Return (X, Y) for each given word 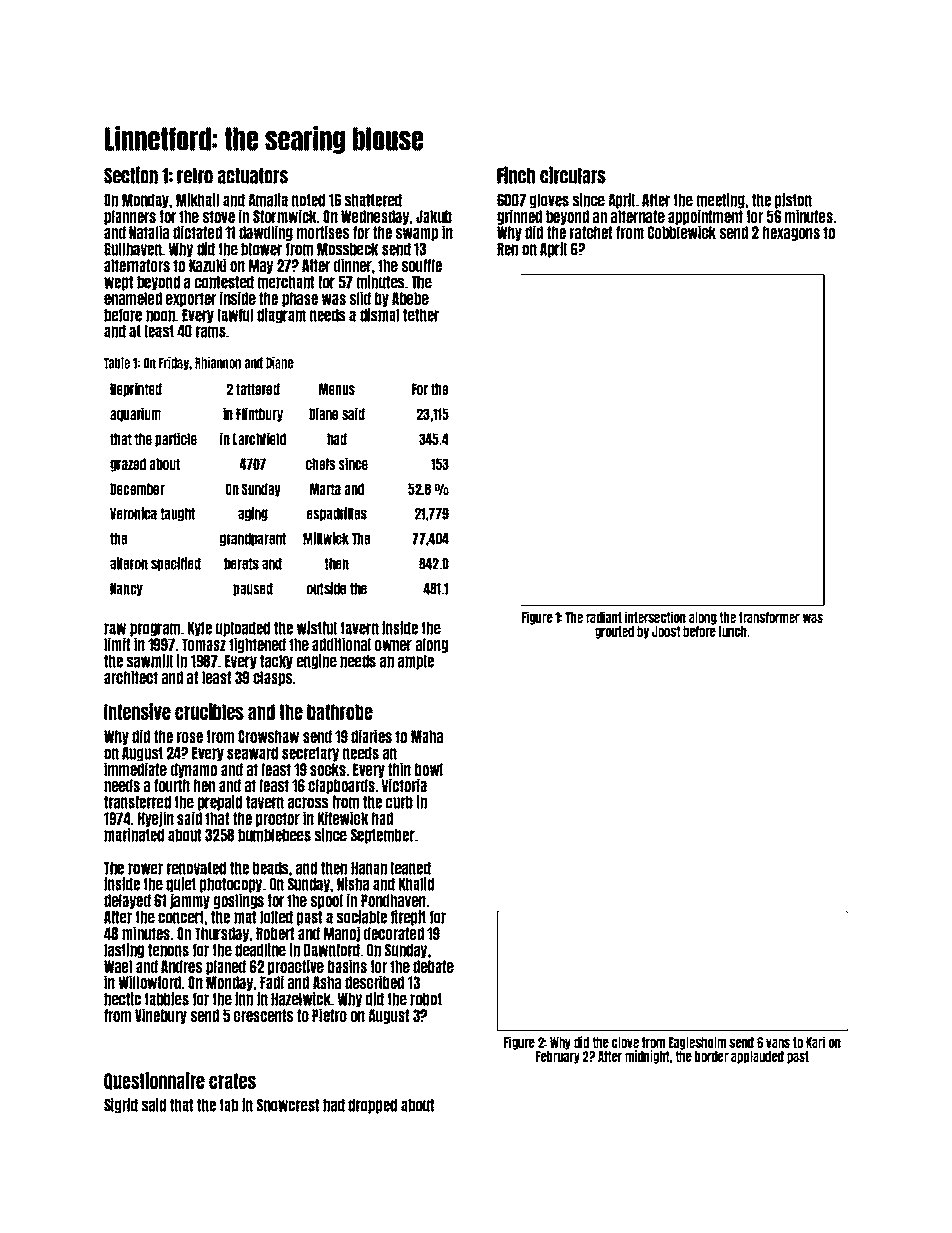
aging (253, 514)
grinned (519, 217)
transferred (137, 802)
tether (421, 315)
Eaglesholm (697, 1043)
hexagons (791, 233)
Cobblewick (682, 232)
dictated (197, 232)
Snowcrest (288, 1105)
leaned (411, 868)
